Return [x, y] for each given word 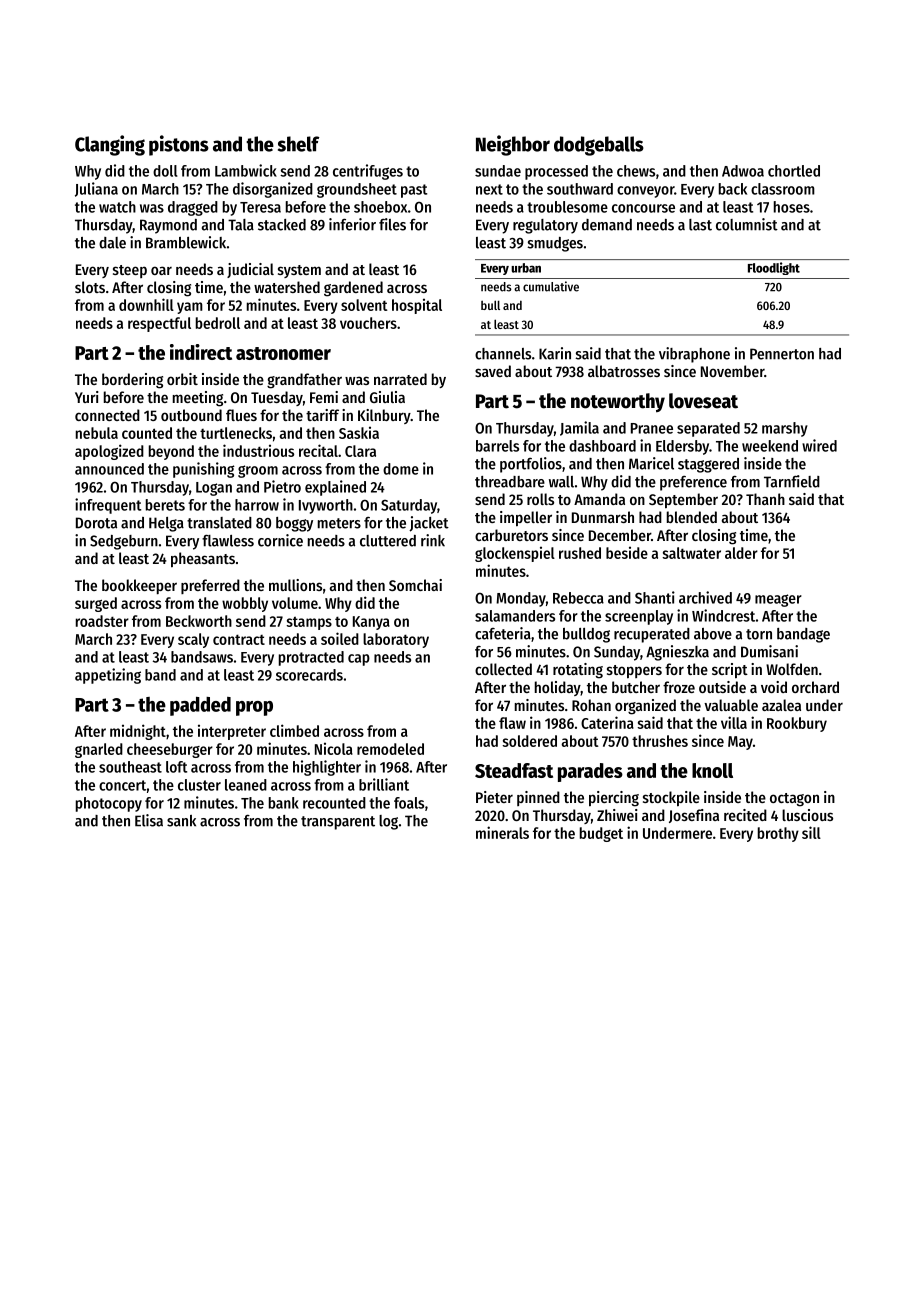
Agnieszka [677, 653]
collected [503, 669]
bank [284, 803]
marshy [785, 429]
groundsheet [357, 190]
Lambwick [246, 170]
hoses [792, 207]
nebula [97, 433]
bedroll [218, 323]
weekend [770, 446]
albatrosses [624, 371]
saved [493, 371]
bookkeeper [139, 586]
